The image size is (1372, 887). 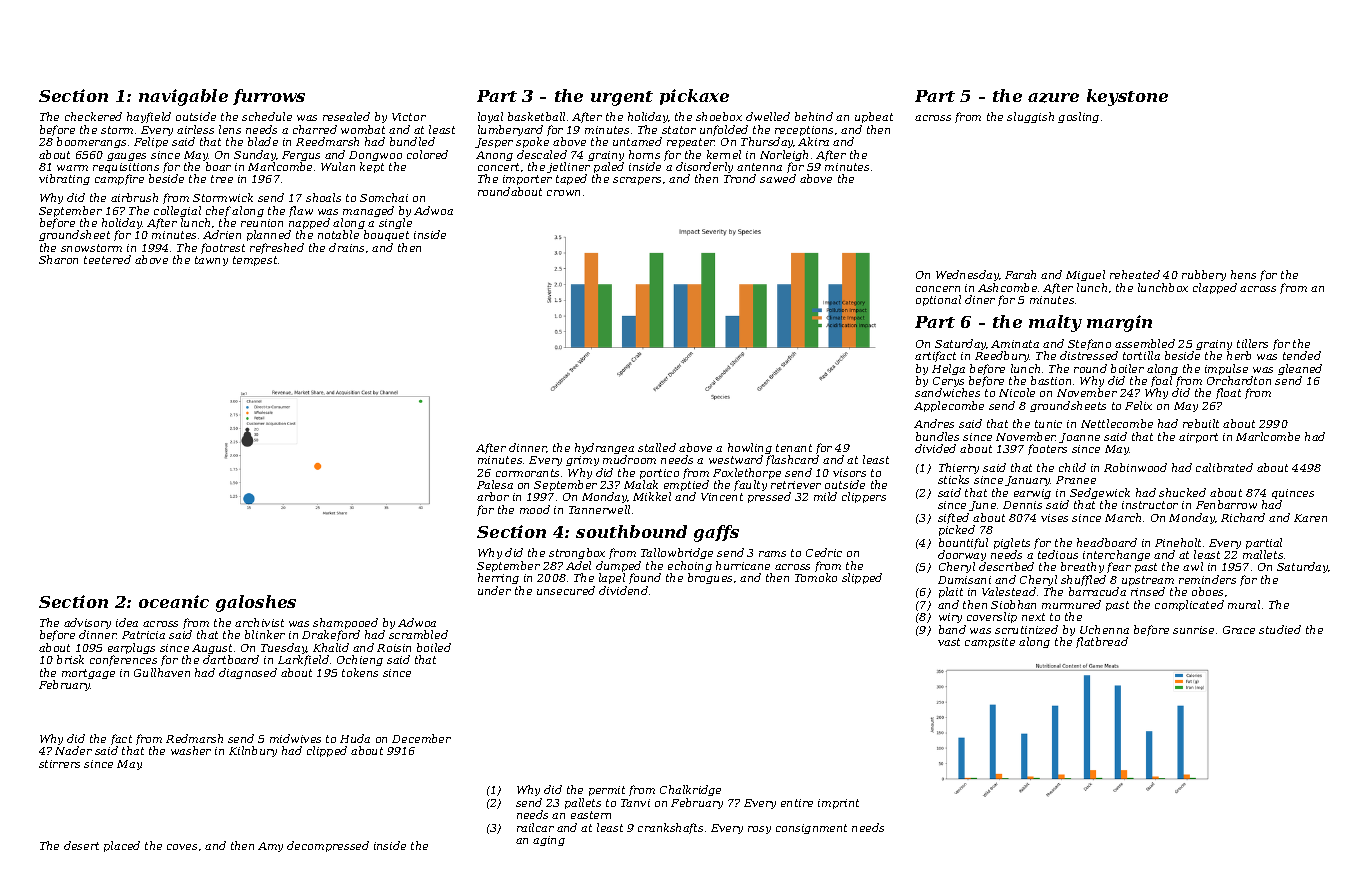 I want to click on dividend, so click(x=623, y=590).
